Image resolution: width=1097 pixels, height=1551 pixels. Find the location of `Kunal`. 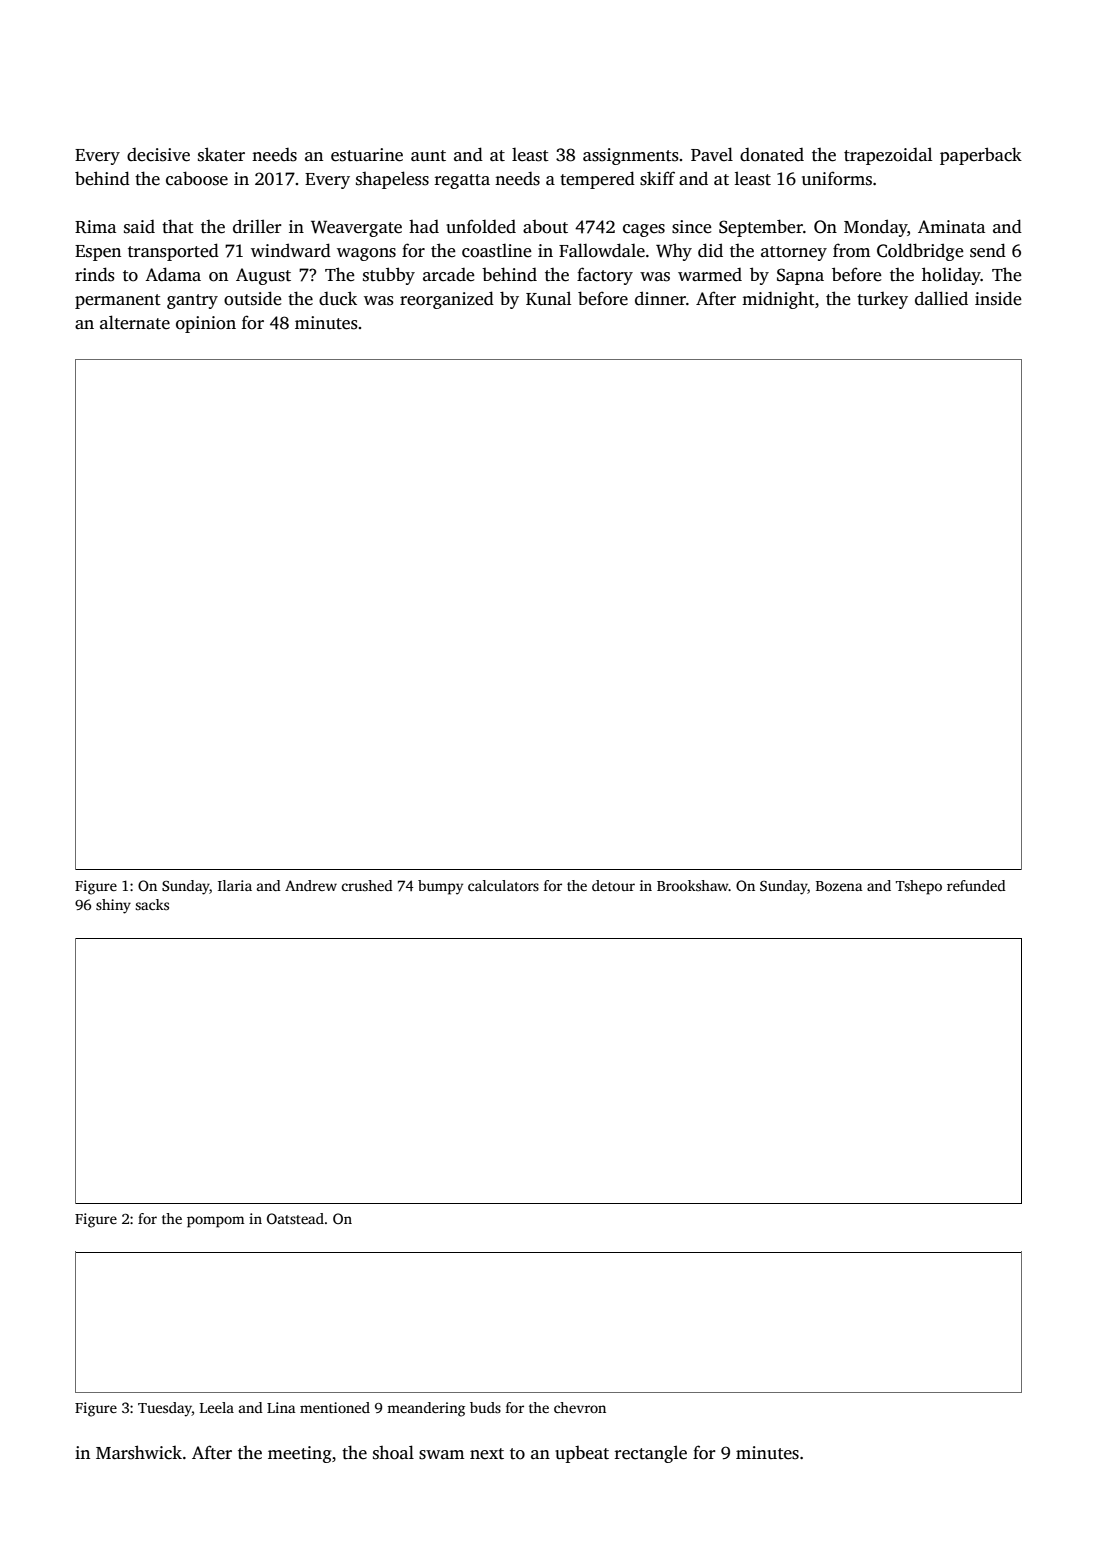

Kunal is located at coordinates (548, 298).
